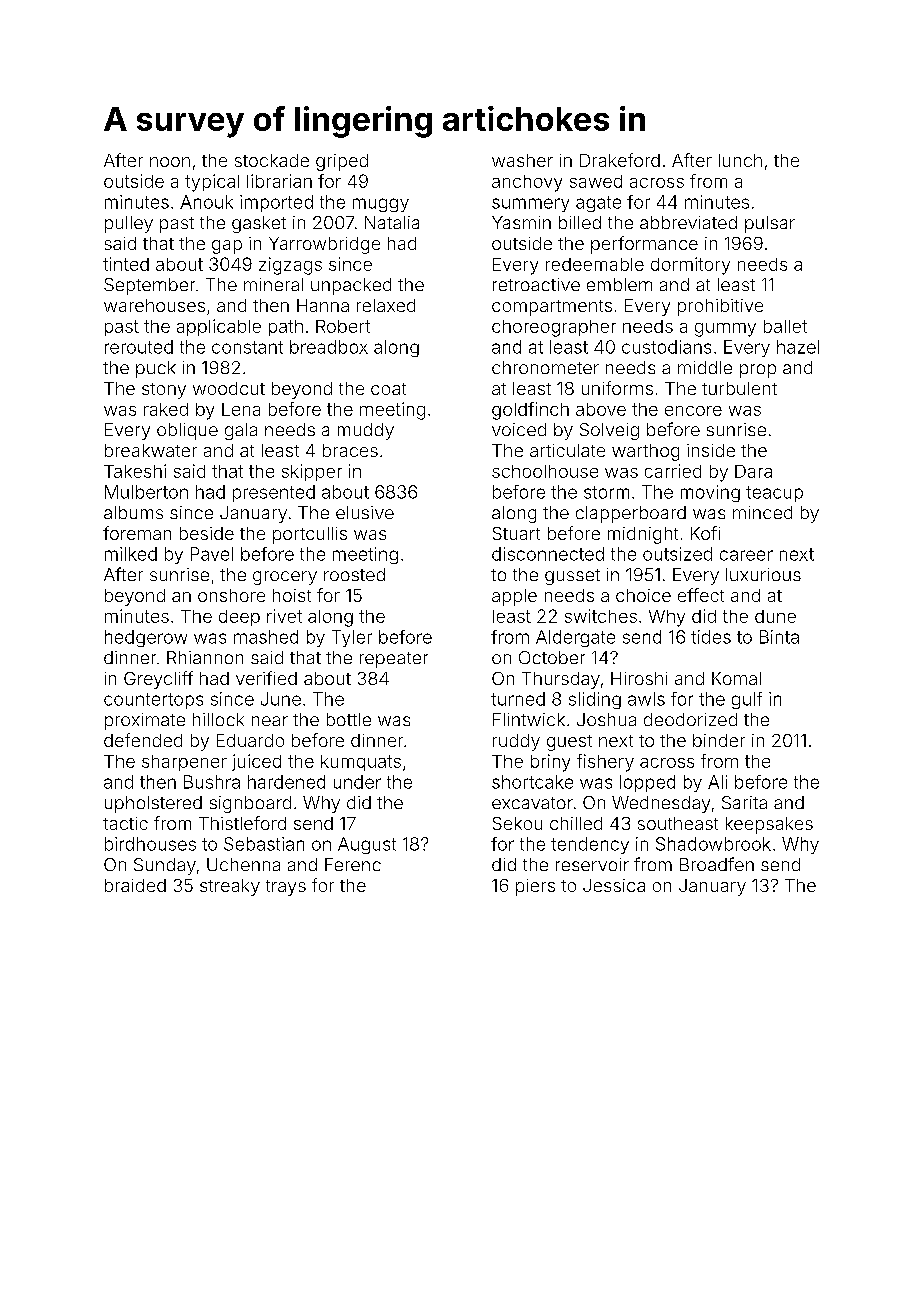  I want to click on Solveig, so click(609, 431).
